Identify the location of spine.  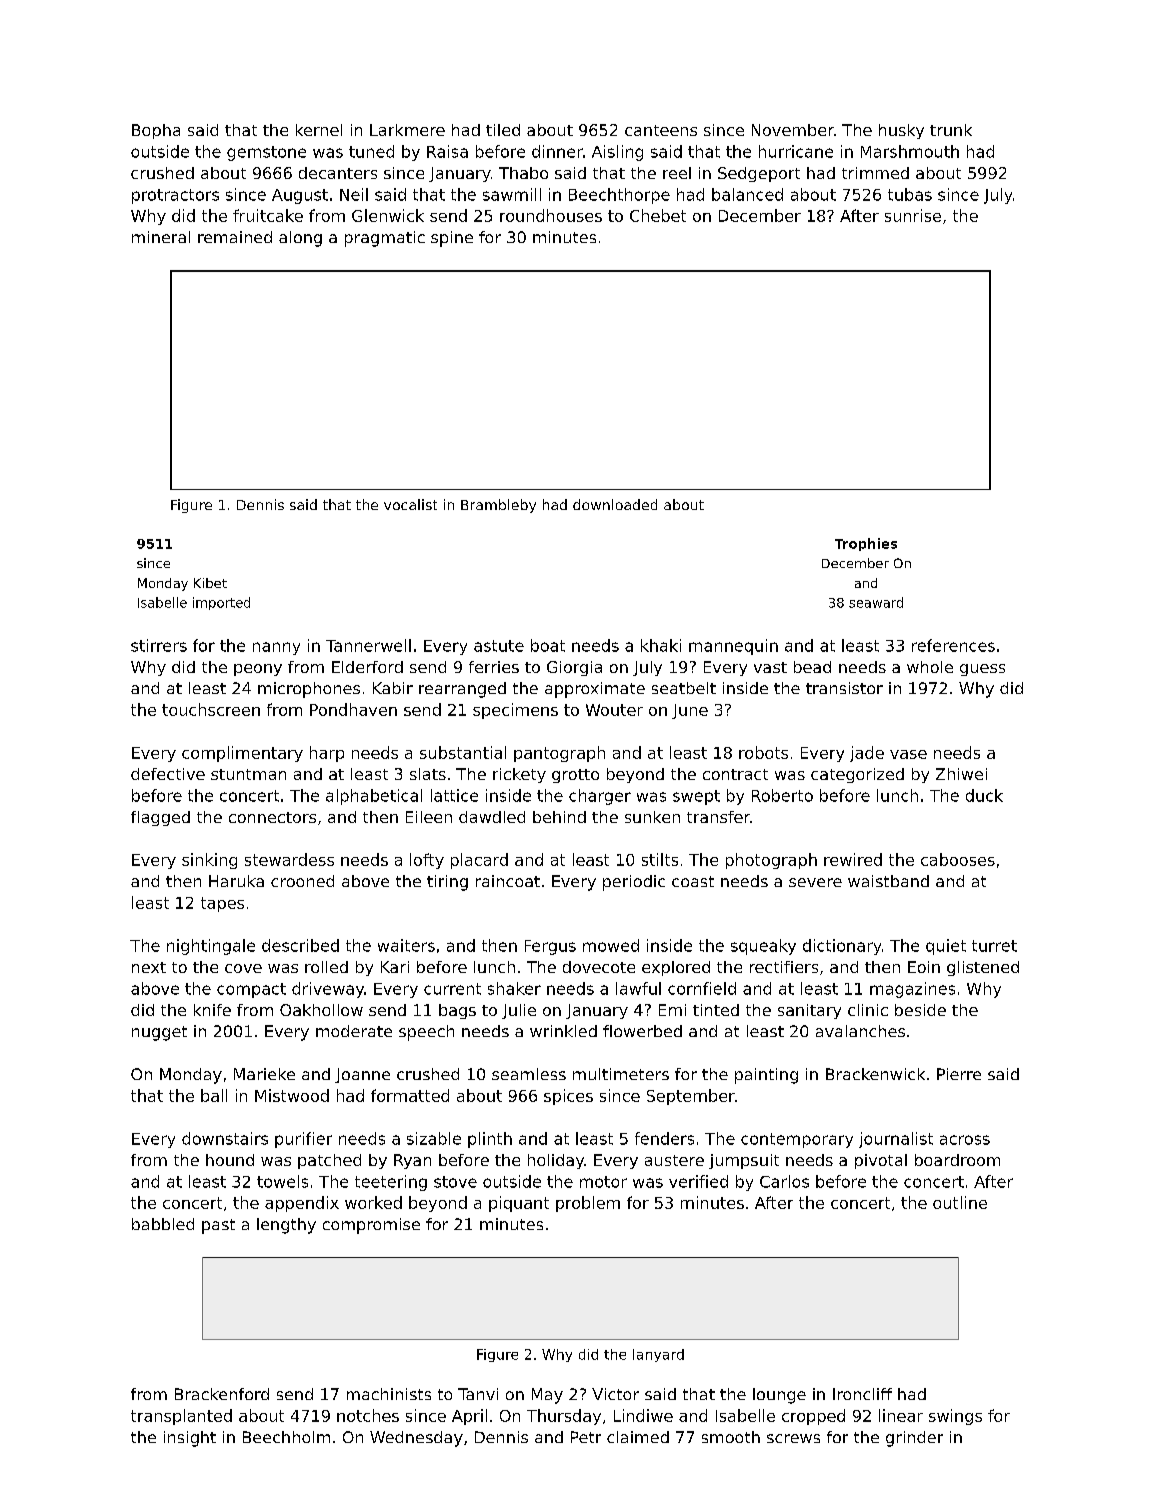
(452, 239).
